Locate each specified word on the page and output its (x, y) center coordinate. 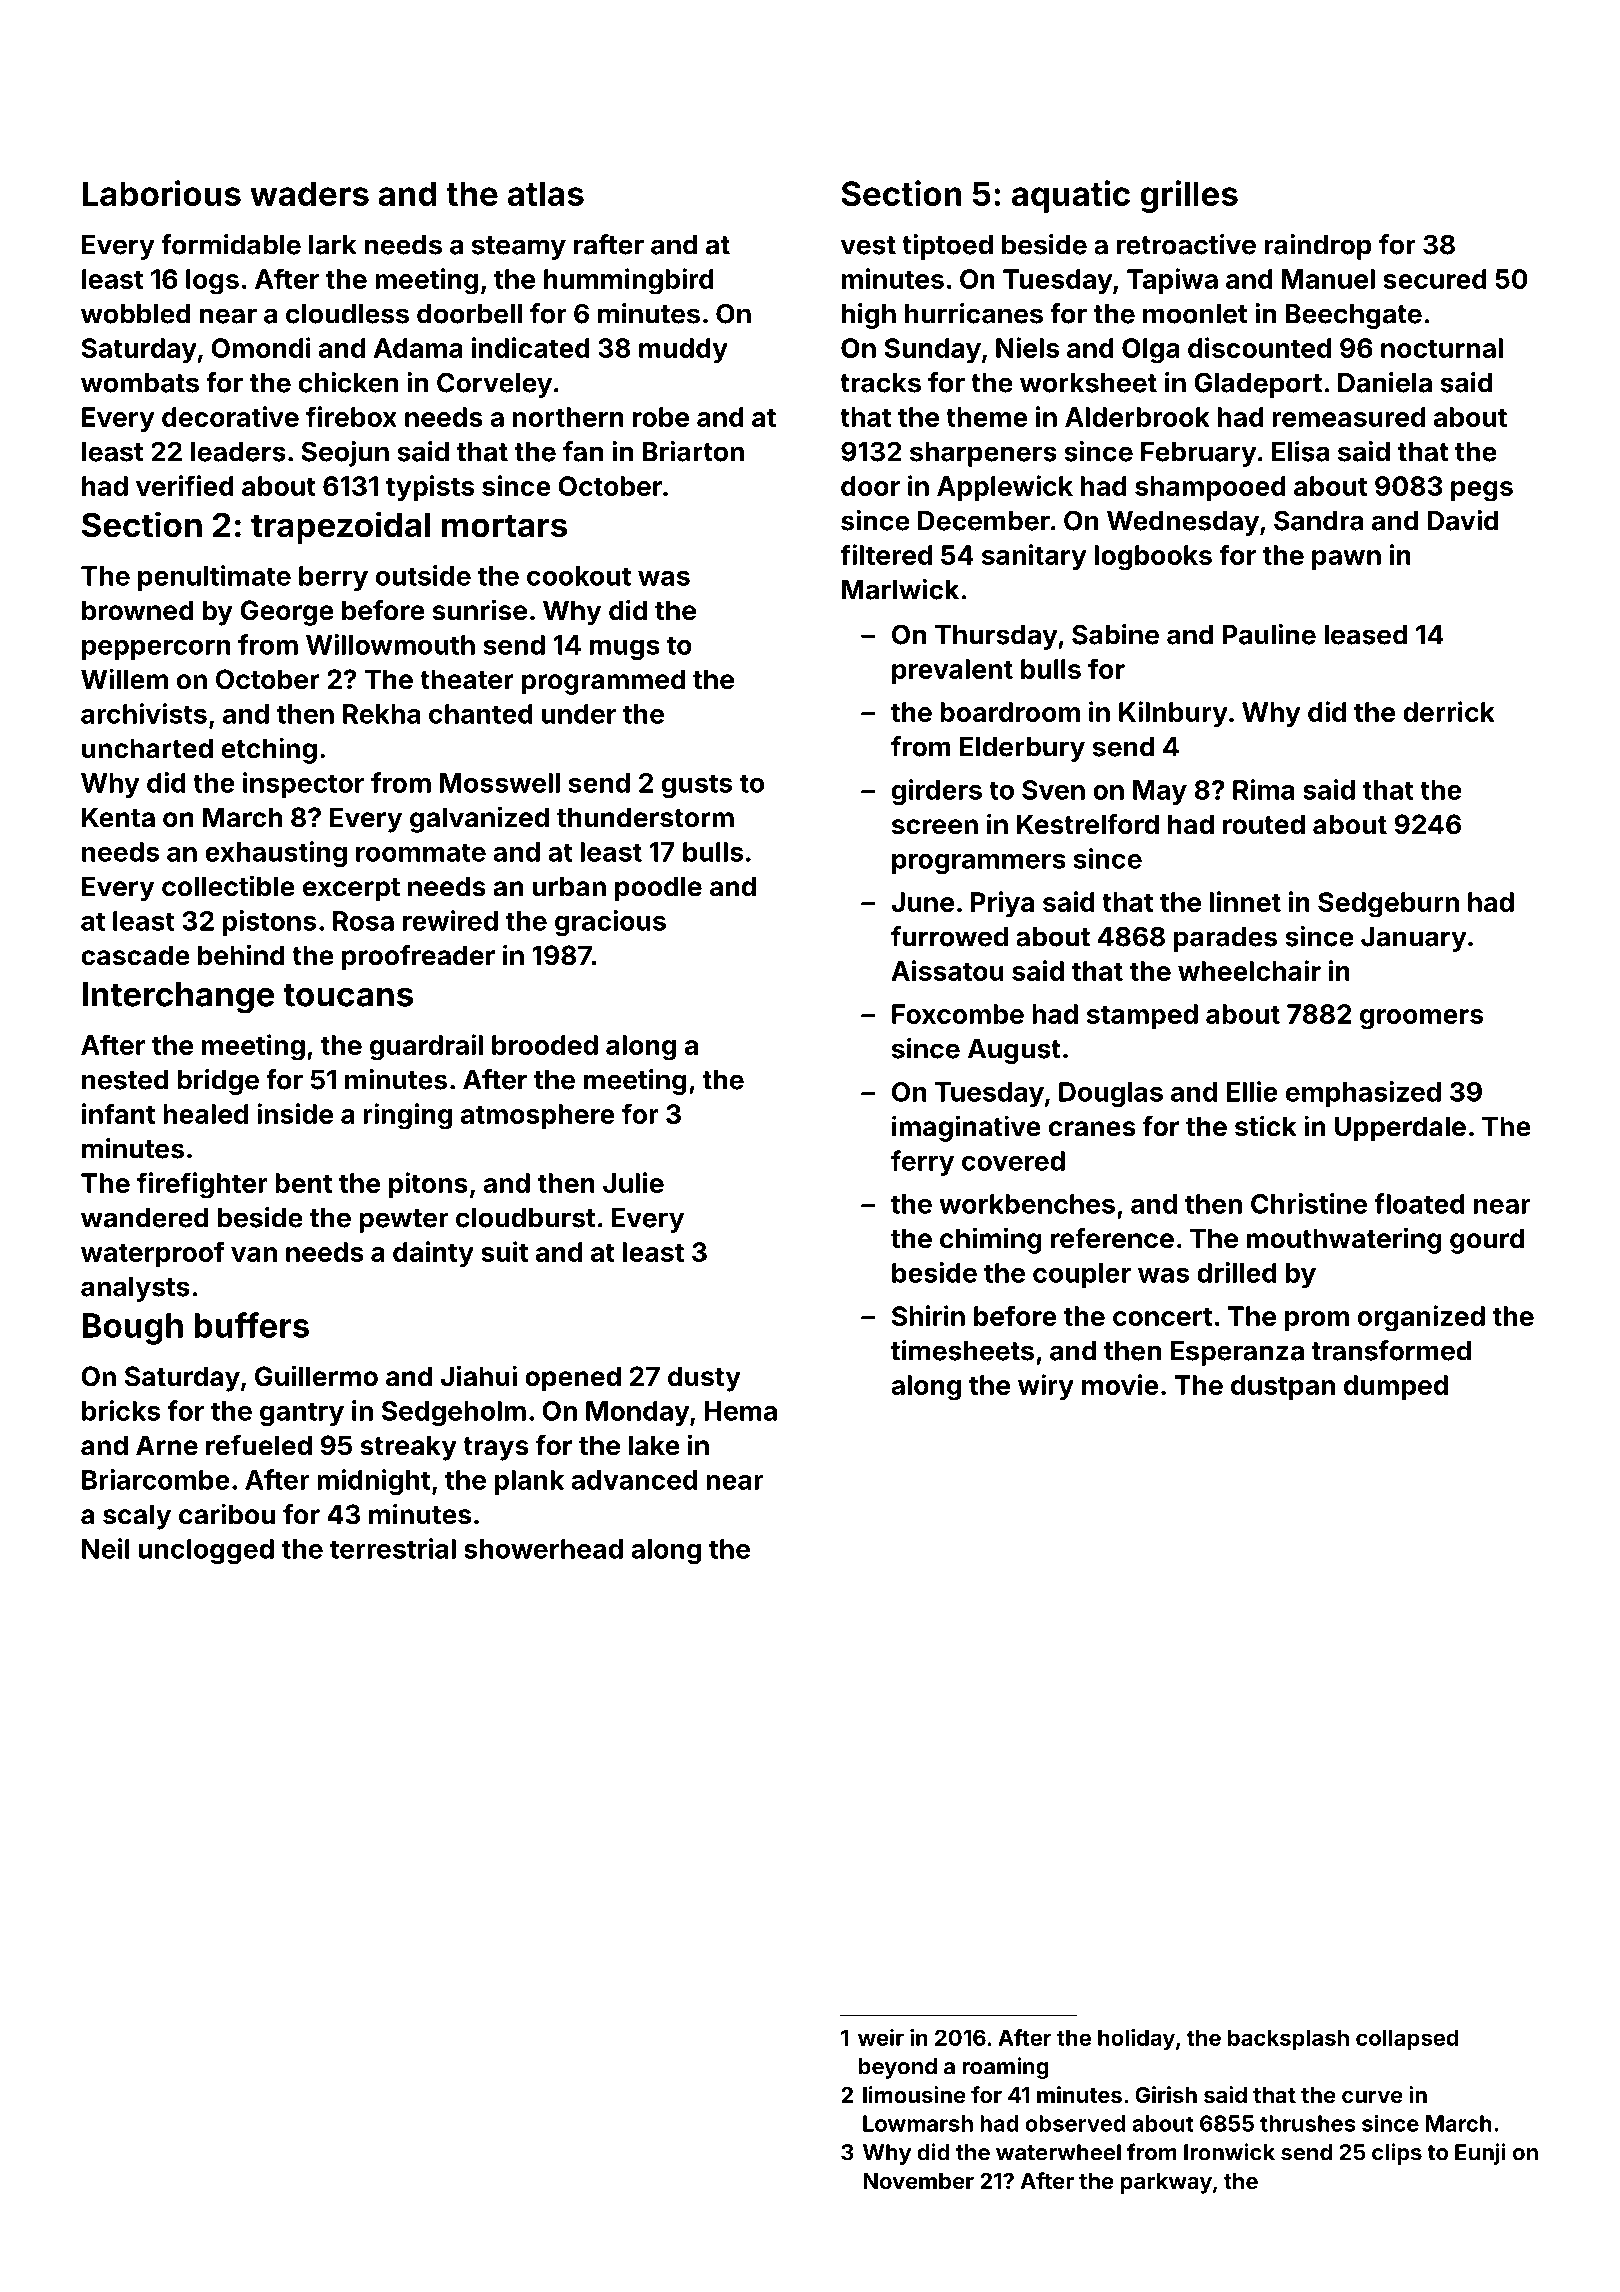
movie (1120, 1384)
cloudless (347, 314)
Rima (1264, 789)
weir (881, 2037)
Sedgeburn (1388, 905)
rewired (450, 920)
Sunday (932, 351)
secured (1435, 279)
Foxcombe (958, 1014)
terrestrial (393, 1548)
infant (118, 1113)
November (918, 2181)
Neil (106, 1548)
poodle (658, 889)
